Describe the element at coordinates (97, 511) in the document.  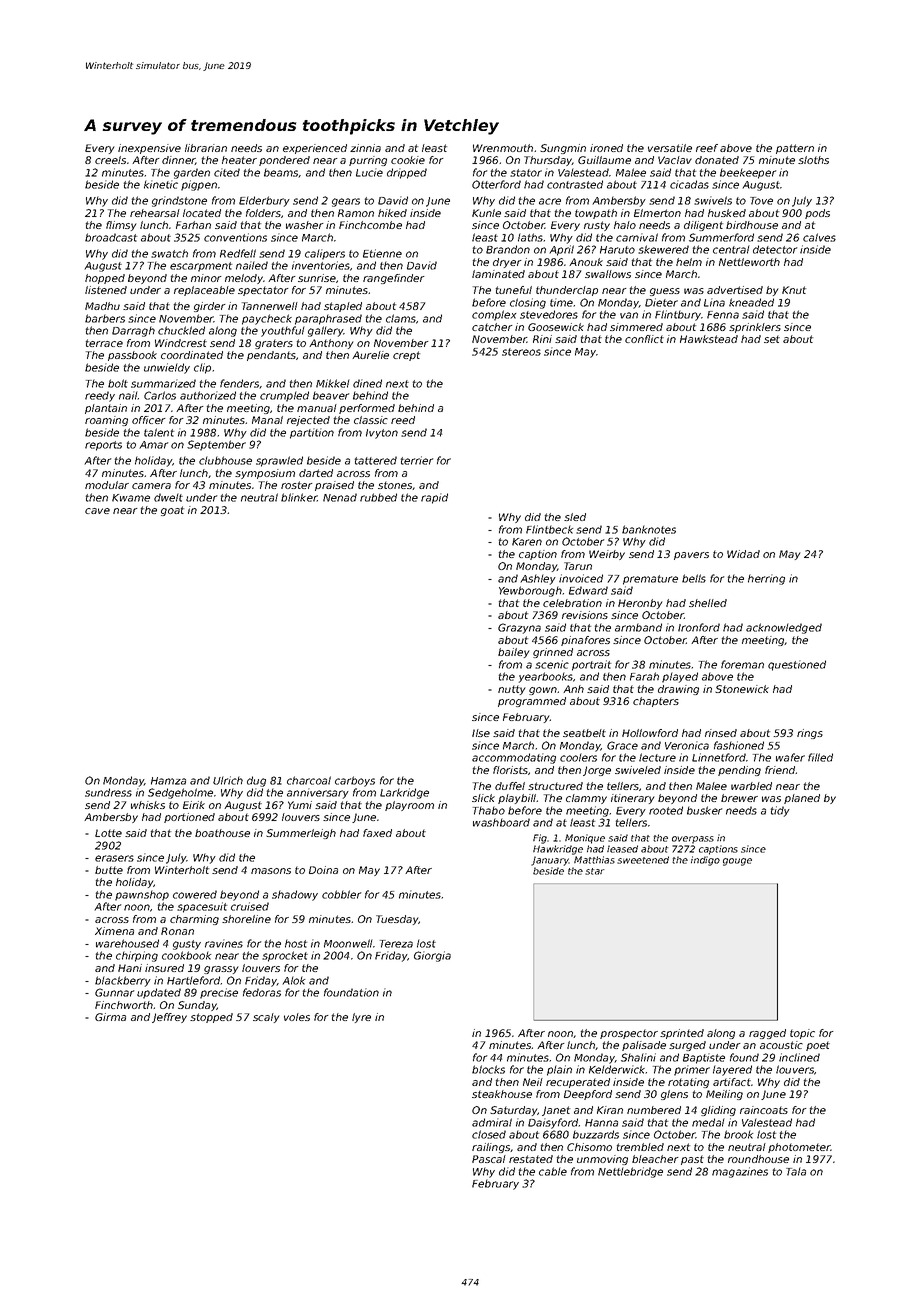
I see `cave` at that location.
